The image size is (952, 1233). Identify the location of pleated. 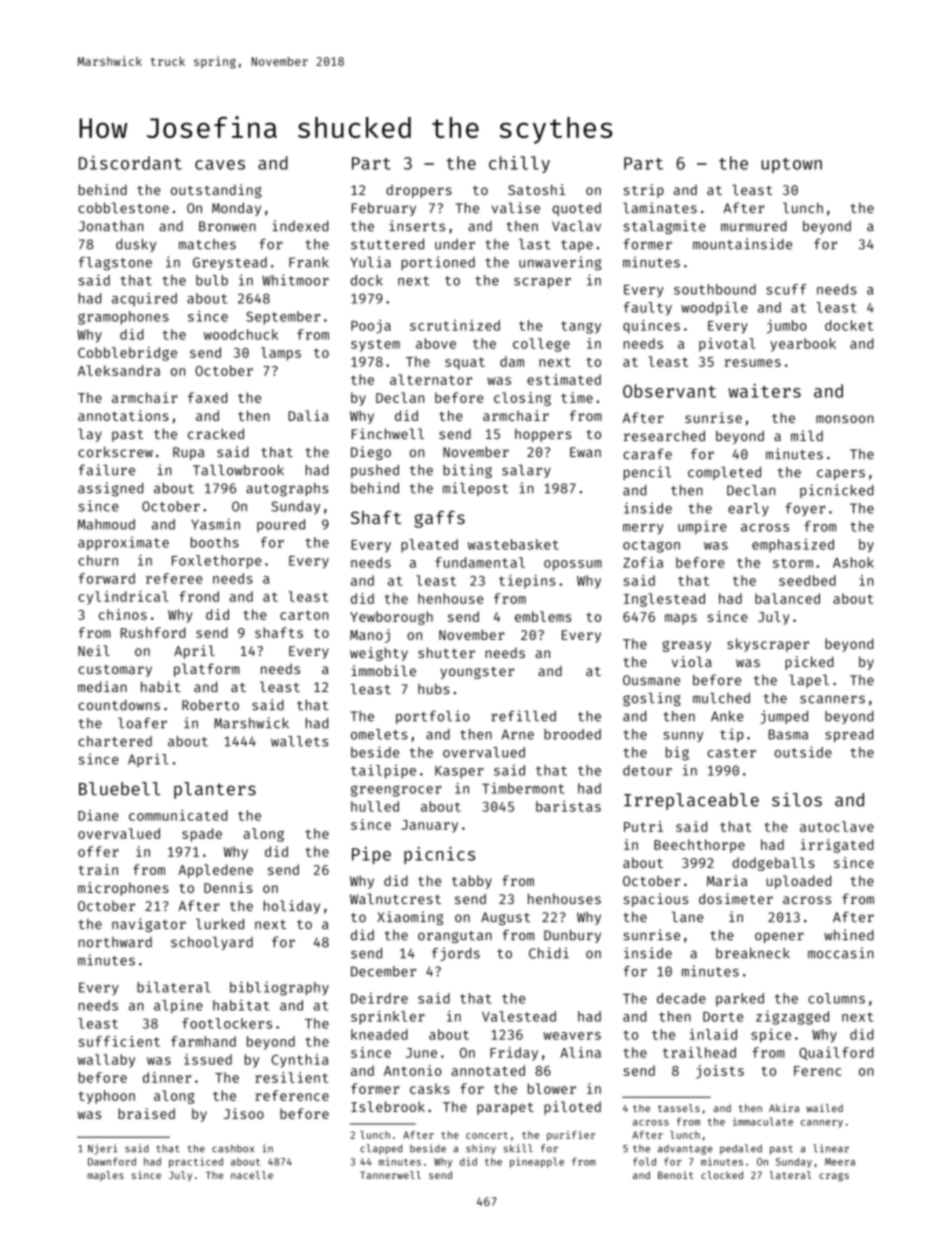
(429, 546).
